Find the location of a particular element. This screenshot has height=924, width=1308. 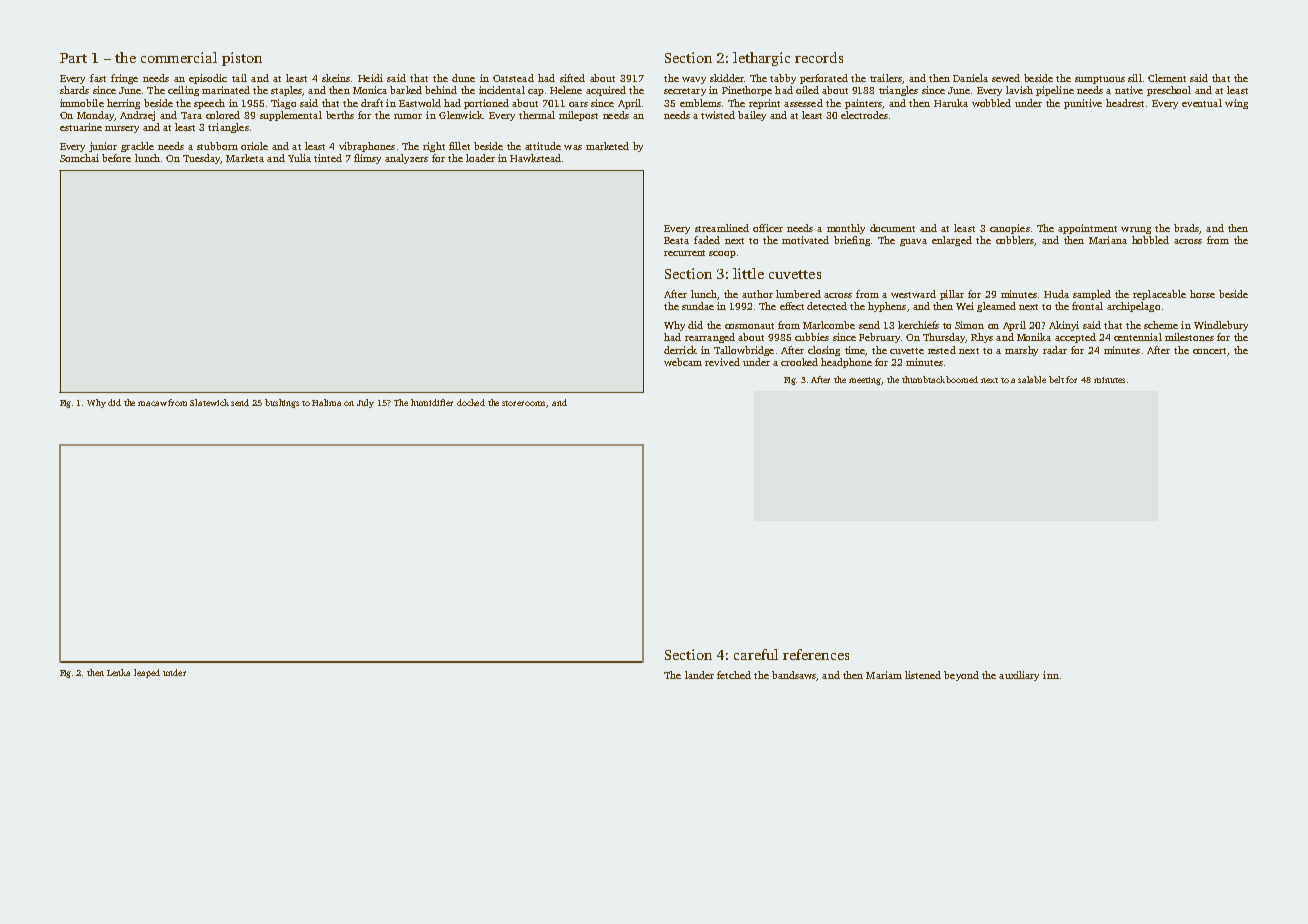

careful is located at coordinates (756, 654).
